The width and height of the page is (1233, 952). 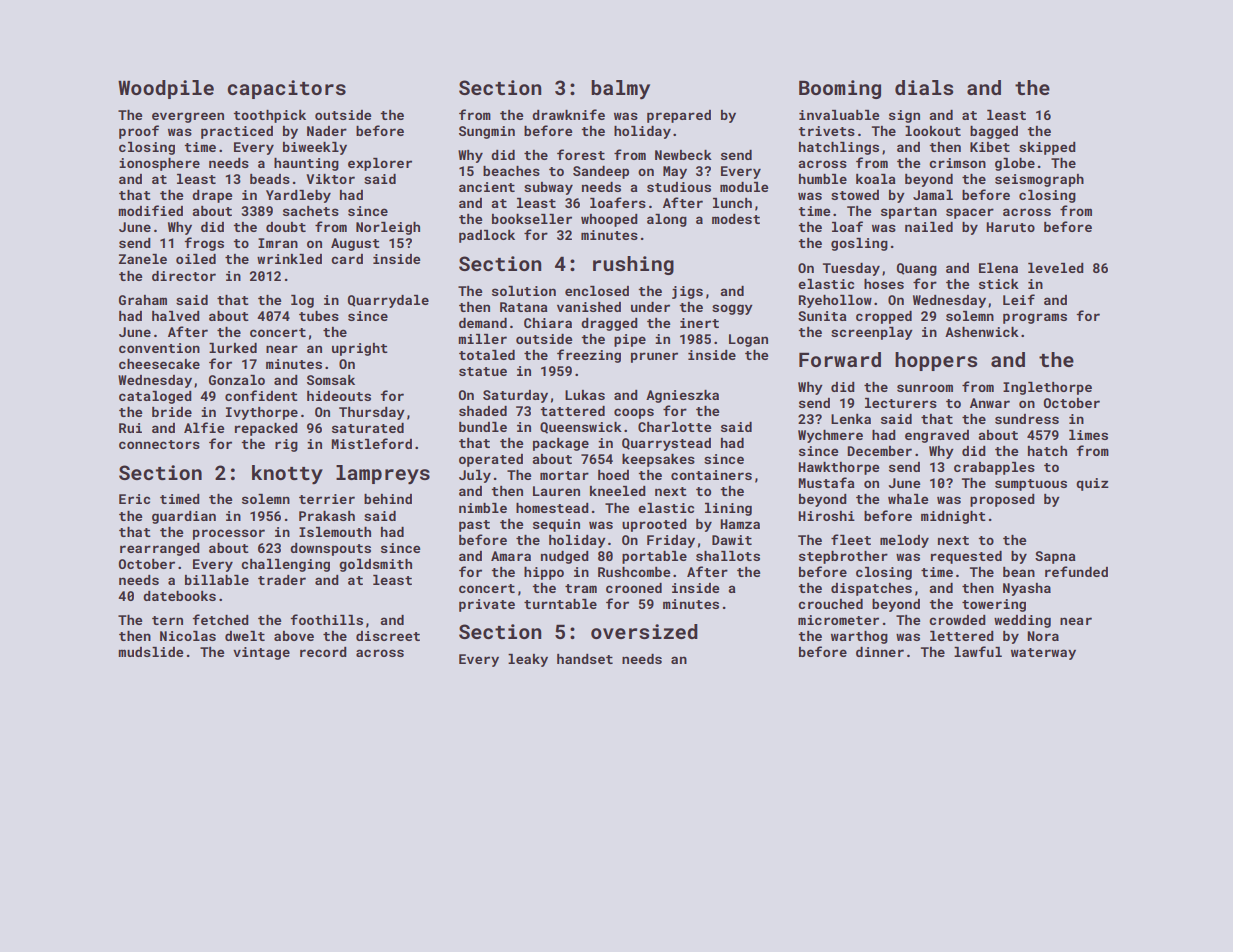 I want to click on hoed, so click(x=613, y=475).
